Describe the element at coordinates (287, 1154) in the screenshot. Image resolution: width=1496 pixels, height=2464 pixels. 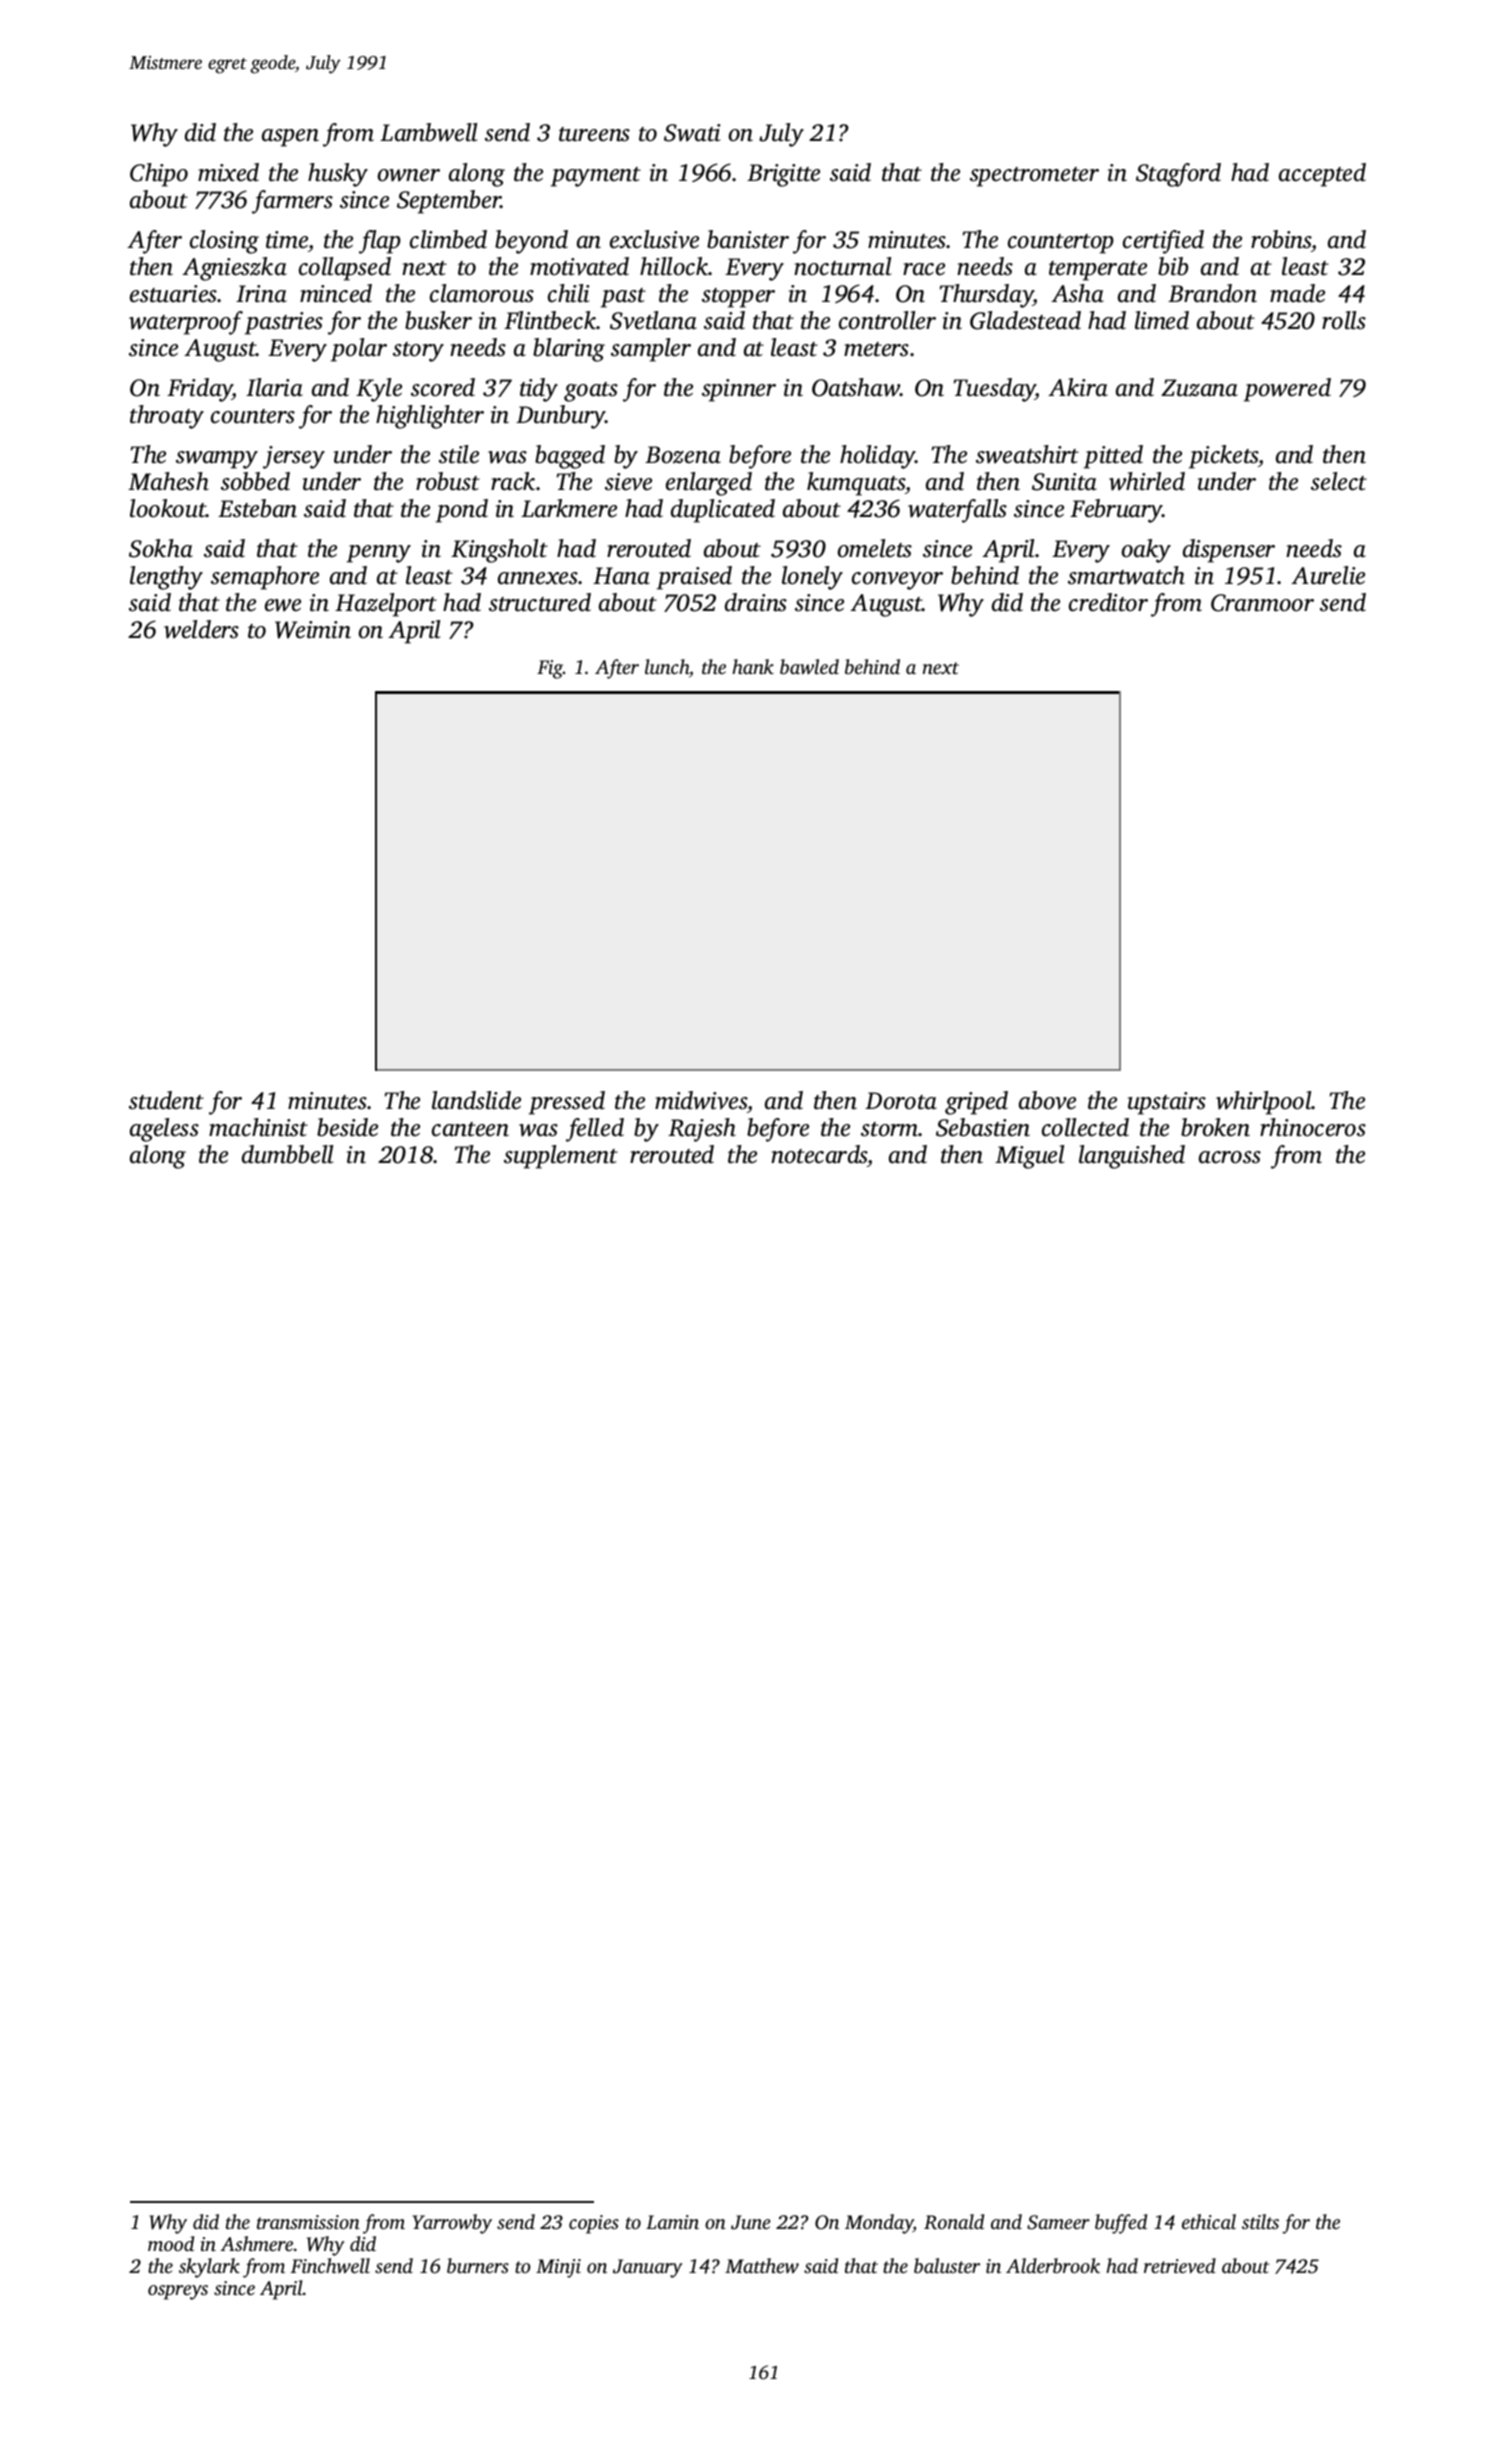
I see `dumbbell` at that location.
